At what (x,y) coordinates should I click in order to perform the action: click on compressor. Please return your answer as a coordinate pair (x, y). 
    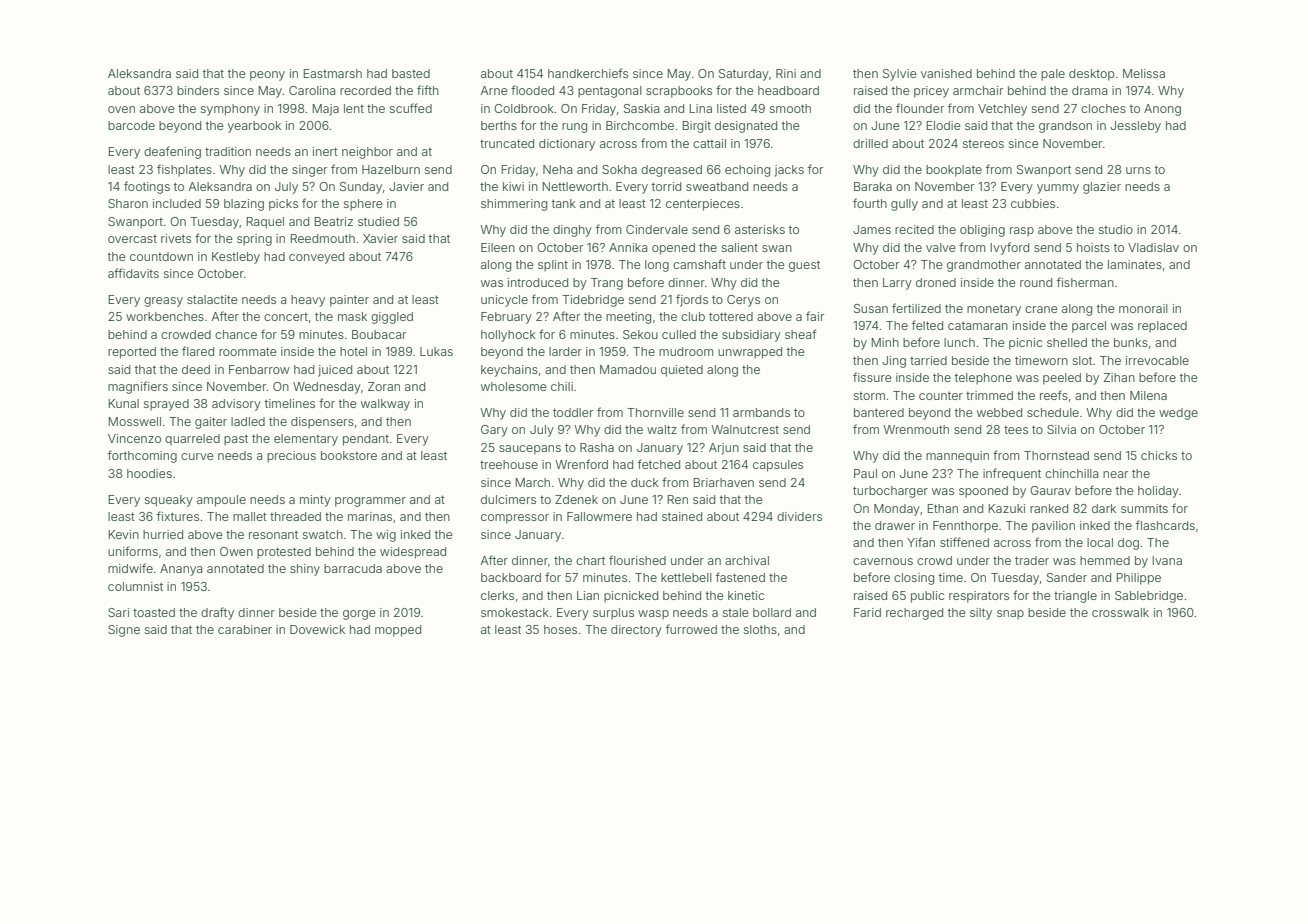
    Looking at the image, I should click on (515, 519).
